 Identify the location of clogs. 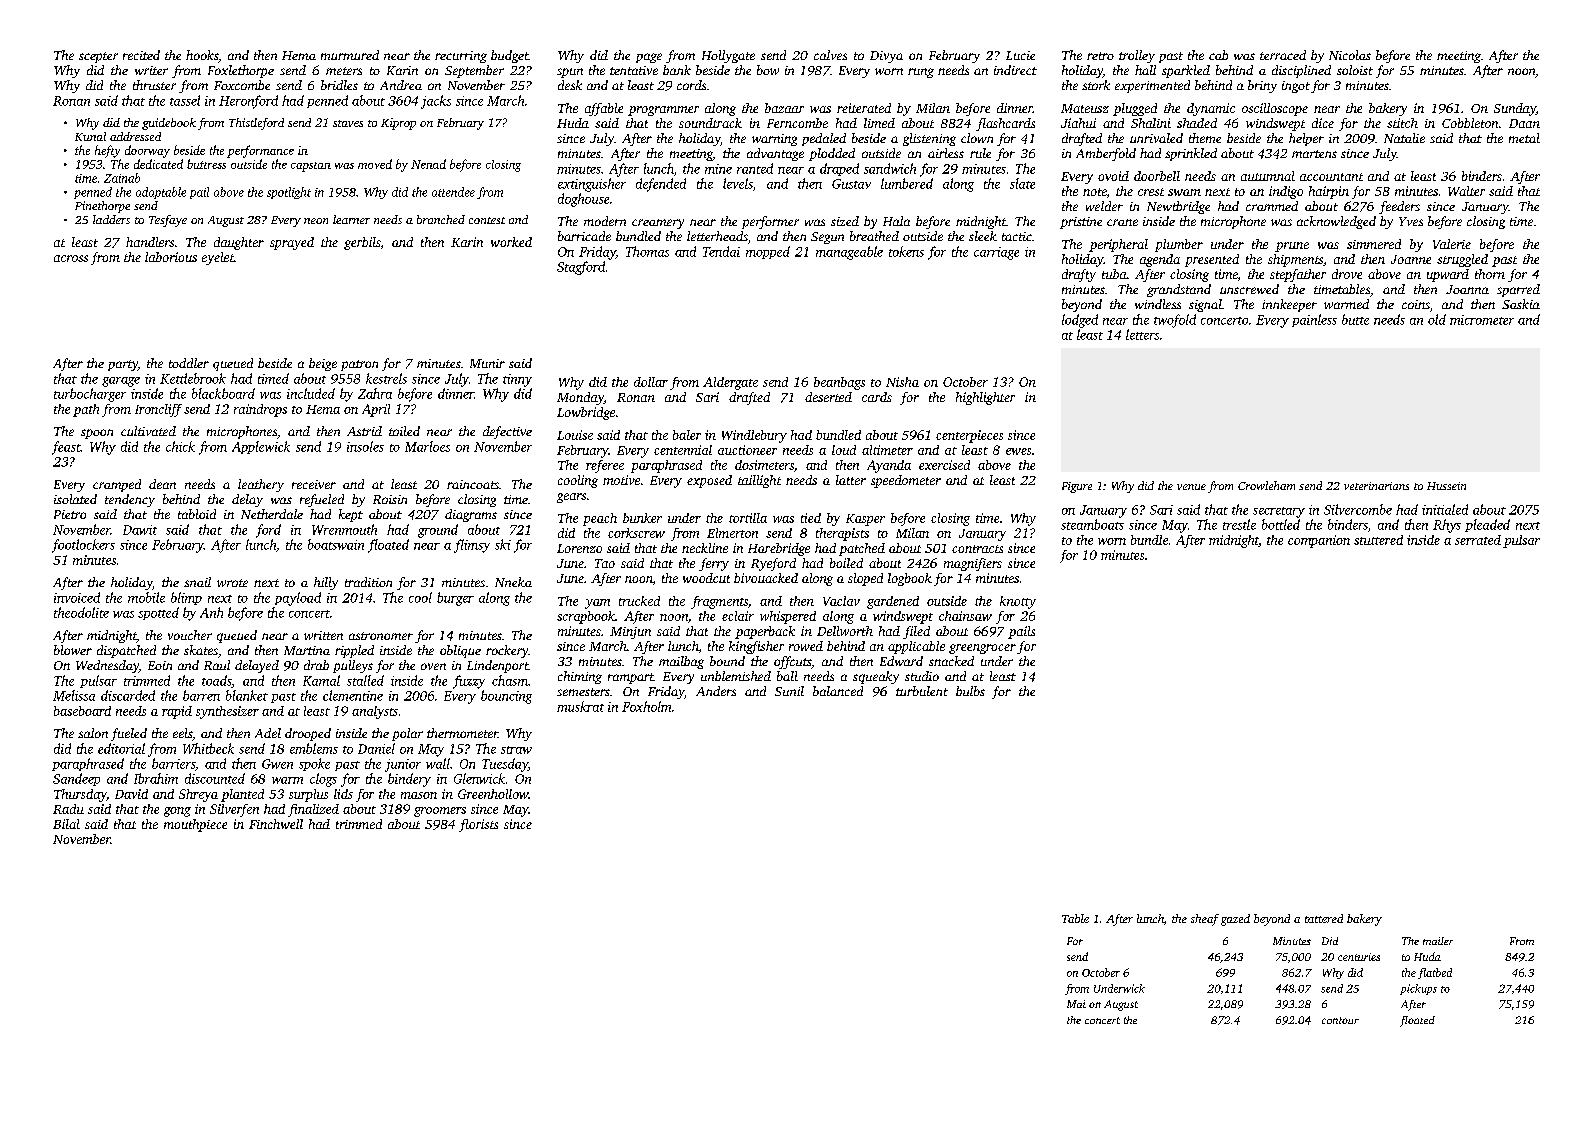
(323, 780).
